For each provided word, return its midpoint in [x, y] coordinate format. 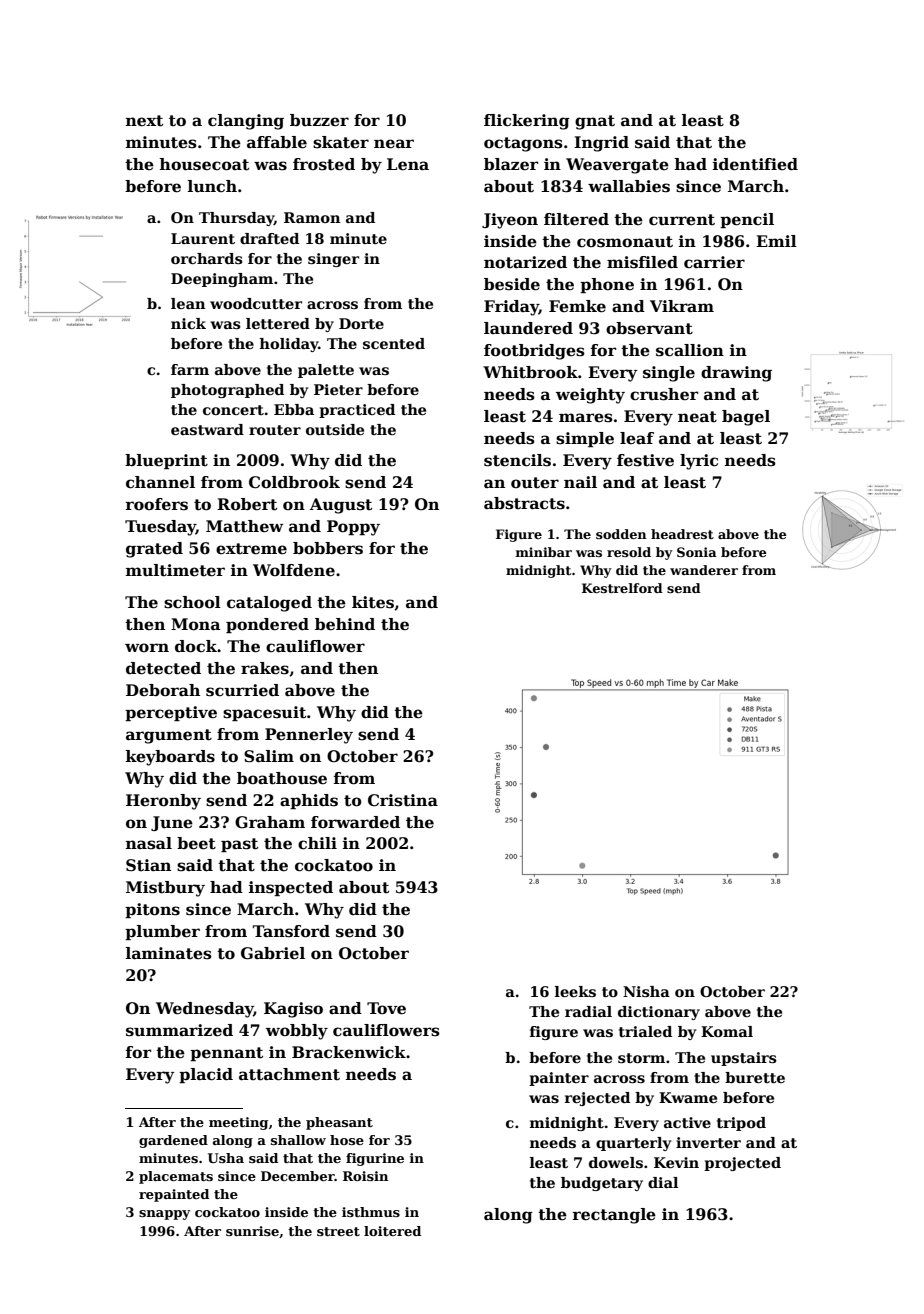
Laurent [203, 238]
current [682, 220]
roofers [156, 504]
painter [559, 1079]
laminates [169, 953]
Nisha [646, 991]
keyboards [170, 758]
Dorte [361, 323]
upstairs [744, 1059]
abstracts [524, 503]
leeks [575, 991]
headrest [682, 534]
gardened [173, 1141]
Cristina [403, 800]
